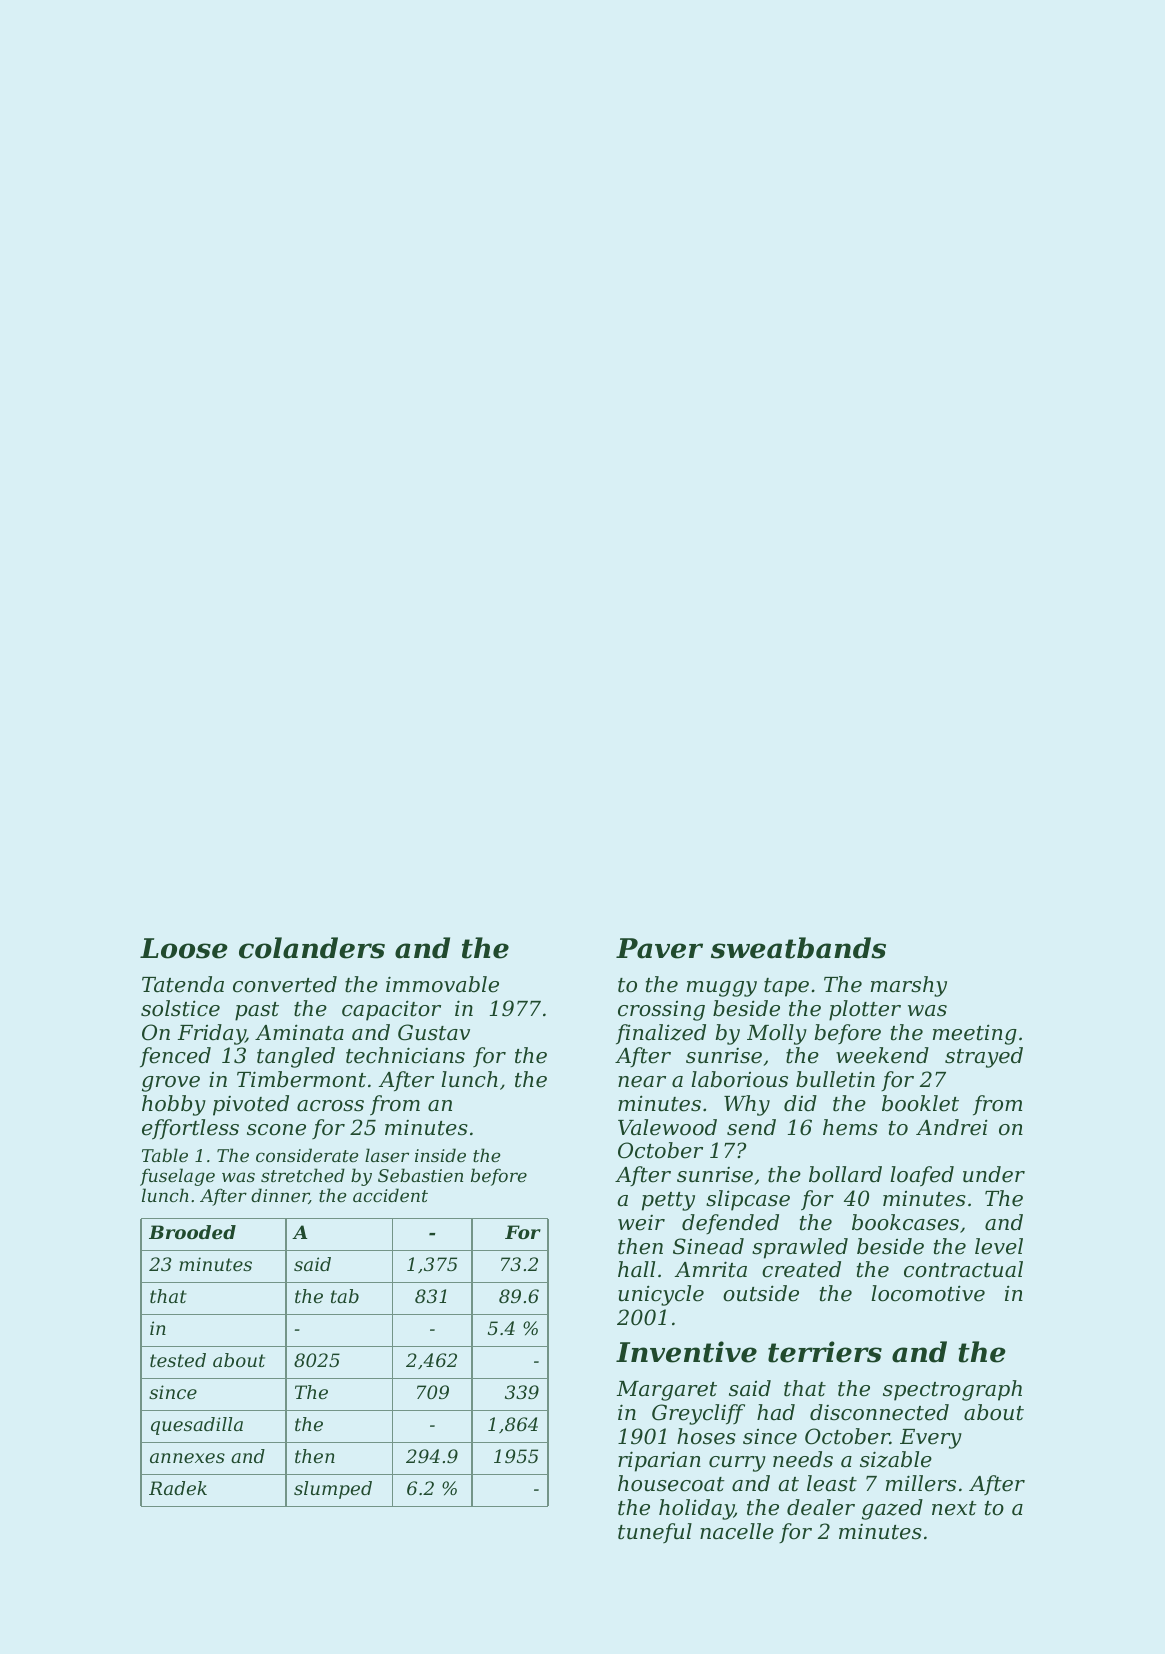 The image size is (1165, 1654). Describe the element at coordinates (442, 984) in the screenshot. I see `immovable` at that location.
